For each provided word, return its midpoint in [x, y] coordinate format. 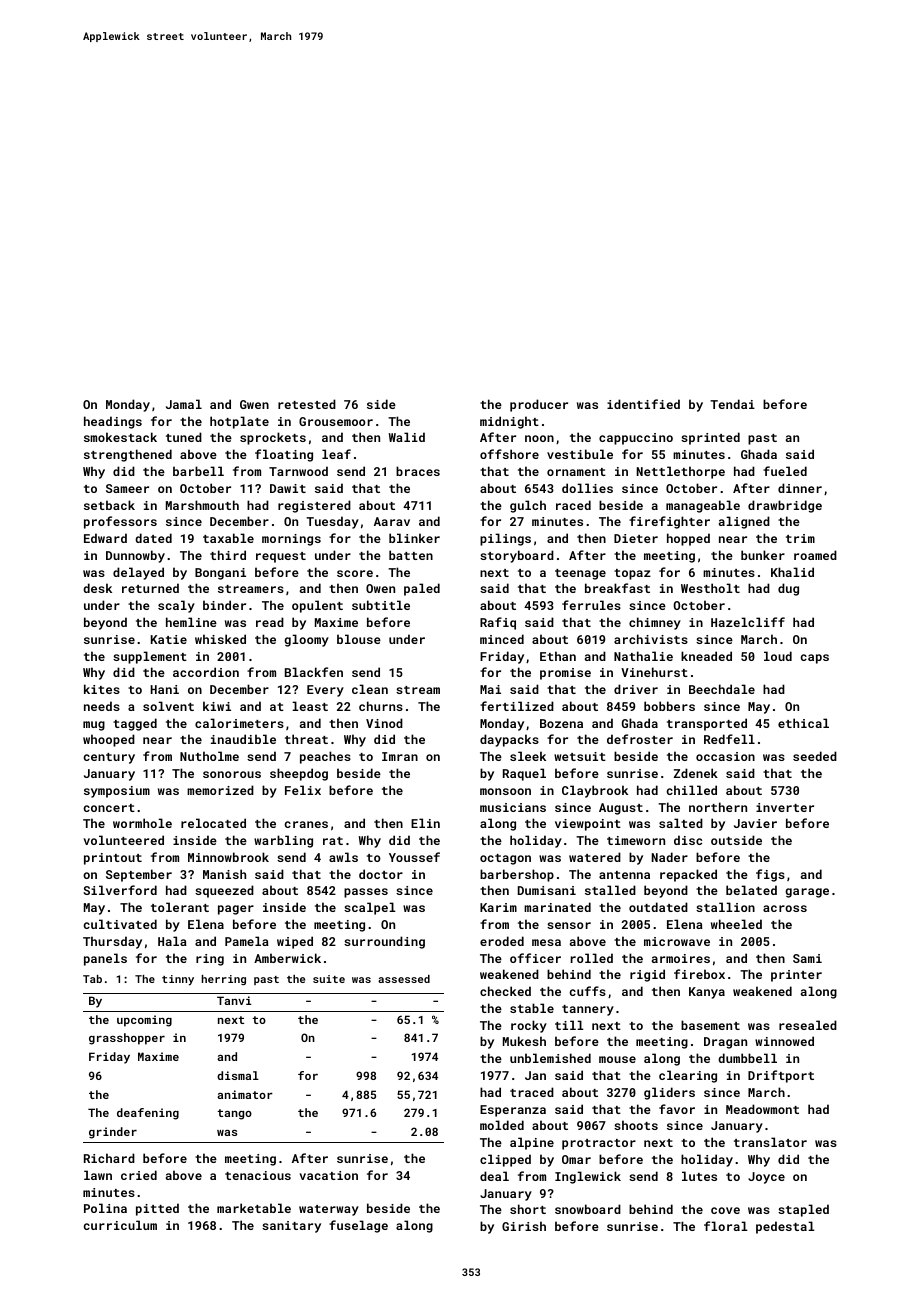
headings [113, 422]
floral [726, 1226]
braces [418, 471]
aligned [744, 522]
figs [770, 875]
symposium [117, 792]
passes [366, 893]
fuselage [358, 1226]
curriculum [120, 1225]
